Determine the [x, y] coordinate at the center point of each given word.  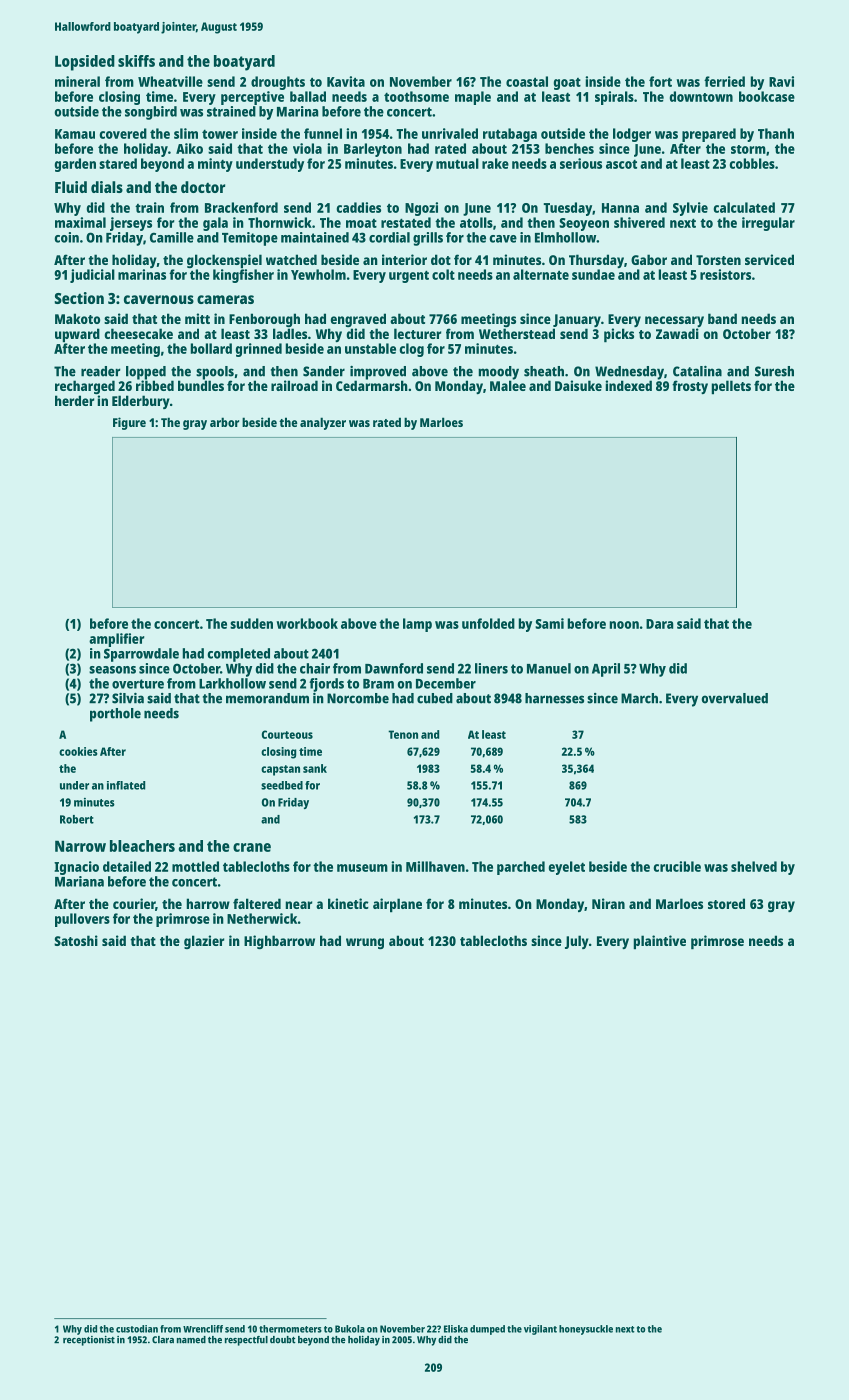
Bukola [350, 1329]
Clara [163, 1340]
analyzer [323, 423]
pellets [731, 387]
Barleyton [373, 150]
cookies [78, 751]
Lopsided [85, 63]
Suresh [774, 371]
